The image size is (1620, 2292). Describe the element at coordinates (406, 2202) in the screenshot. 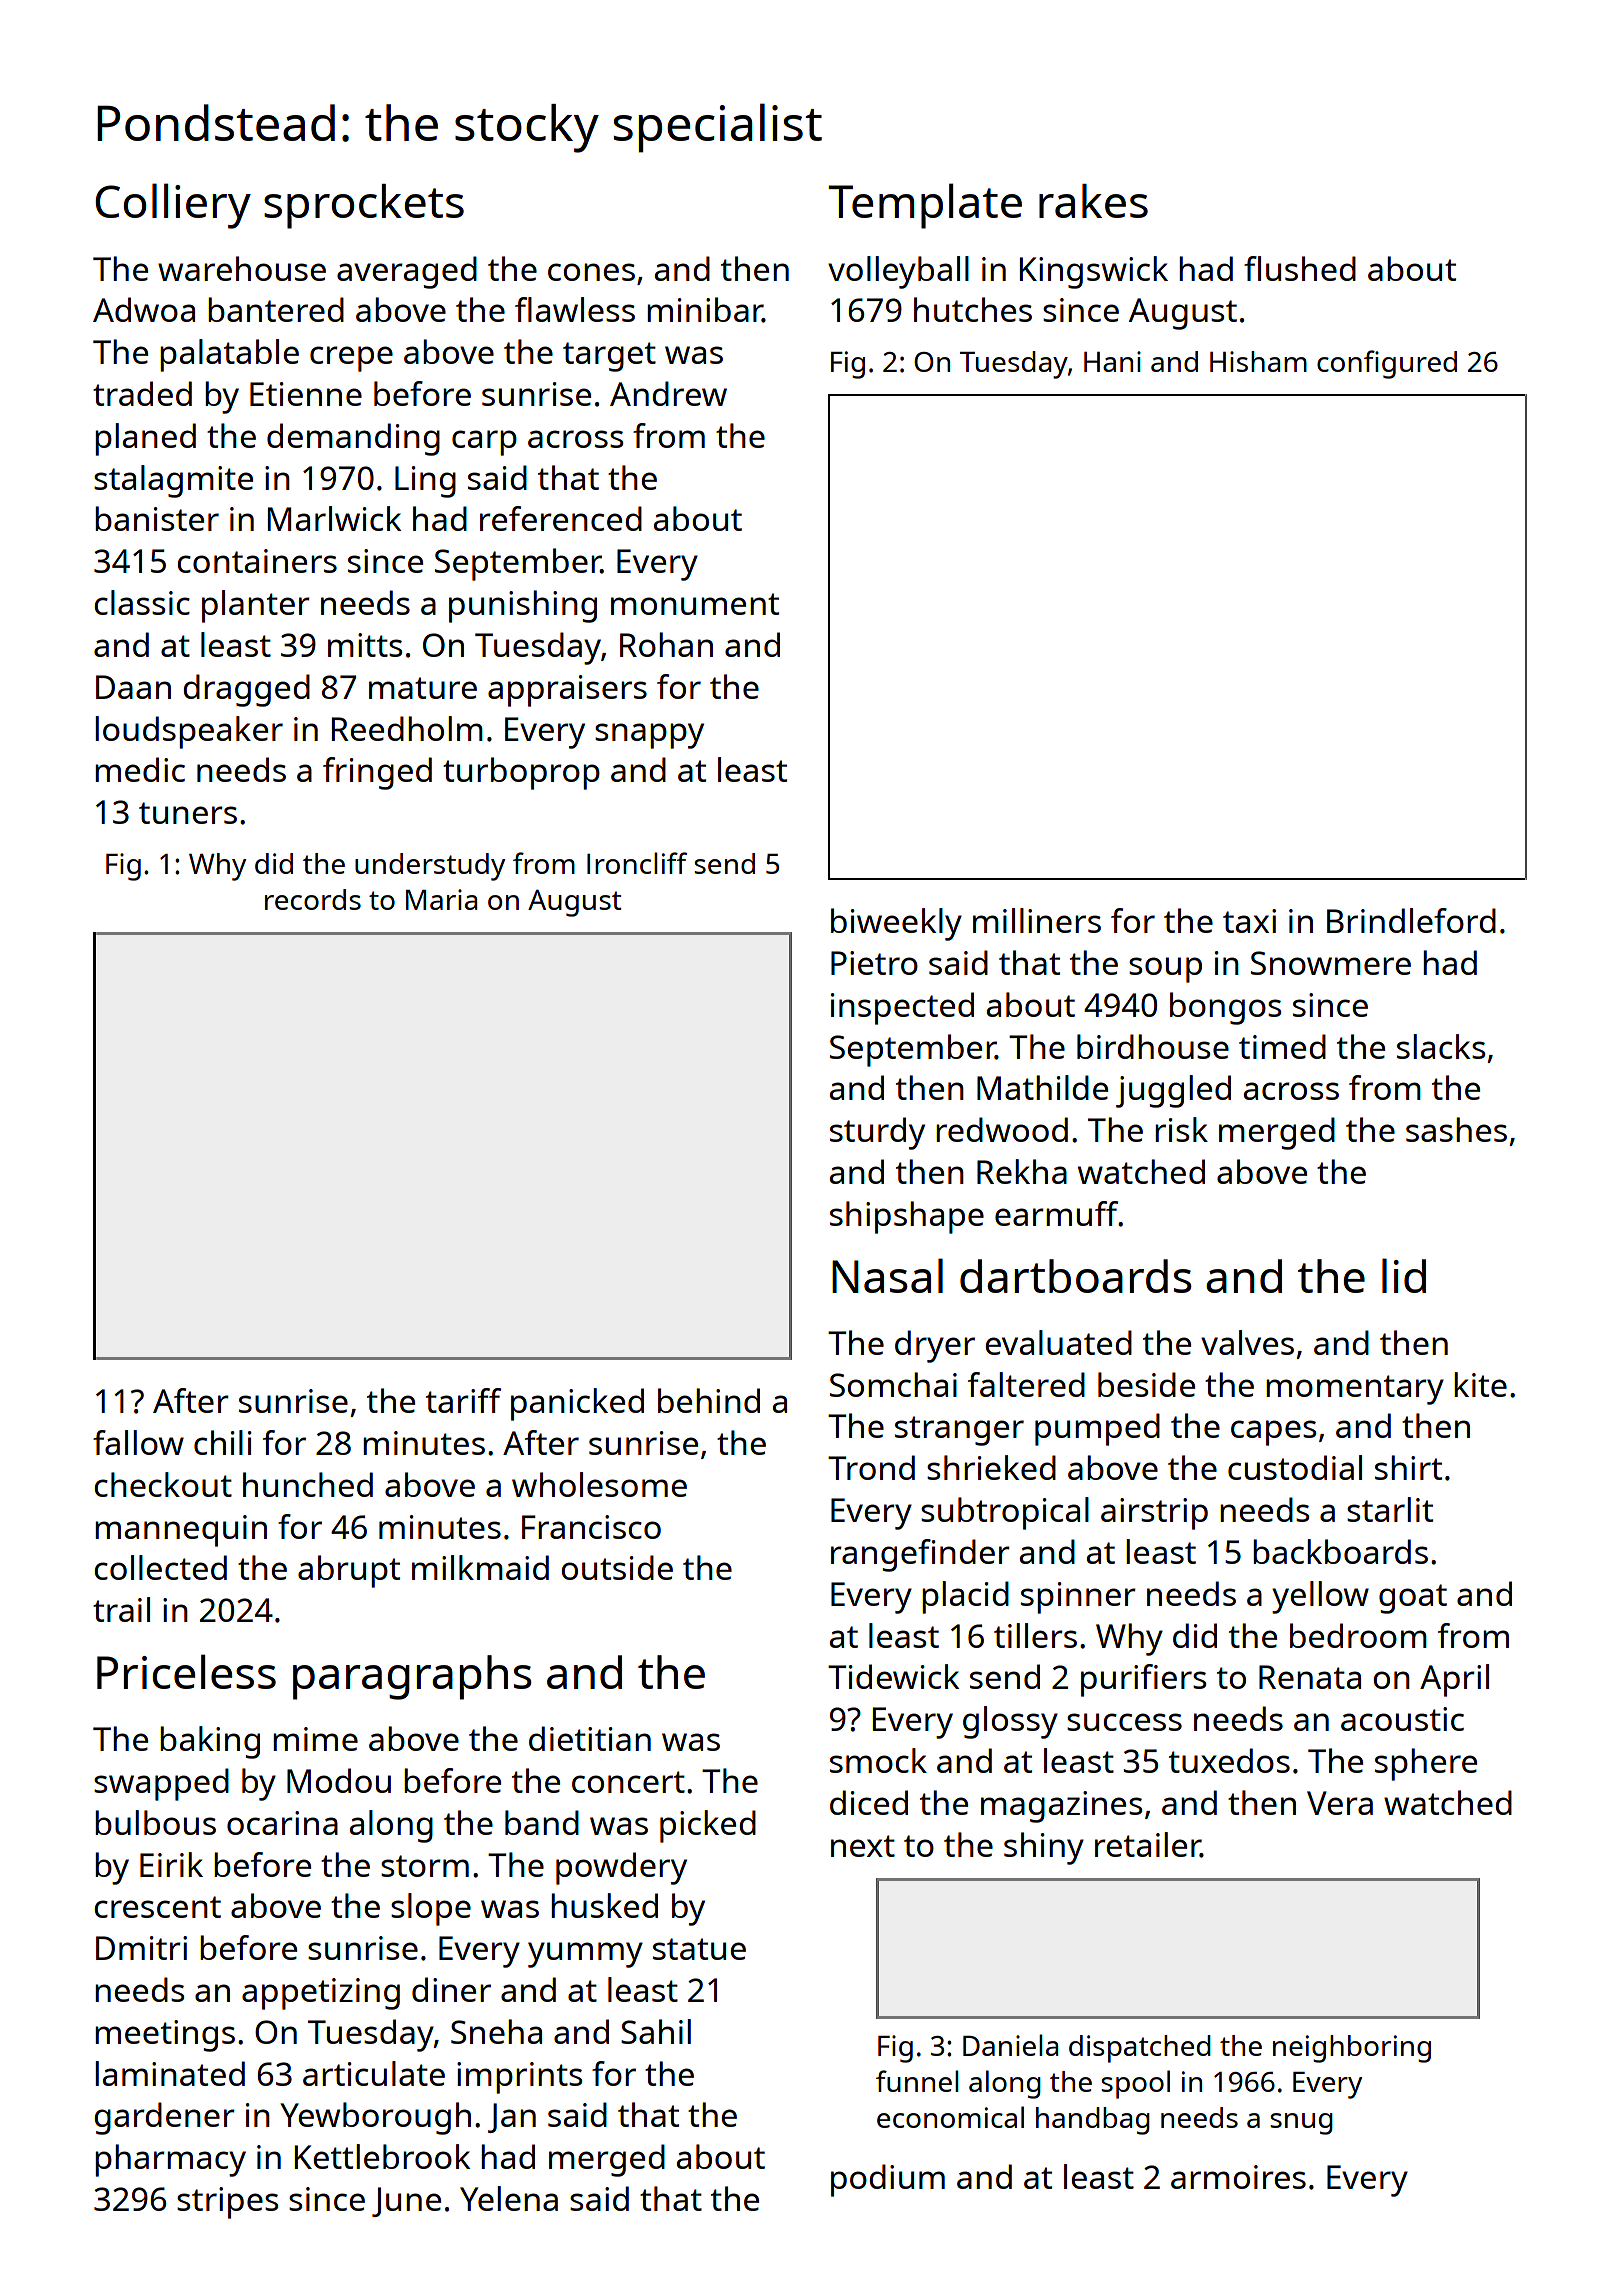

I see `June` at that location.
